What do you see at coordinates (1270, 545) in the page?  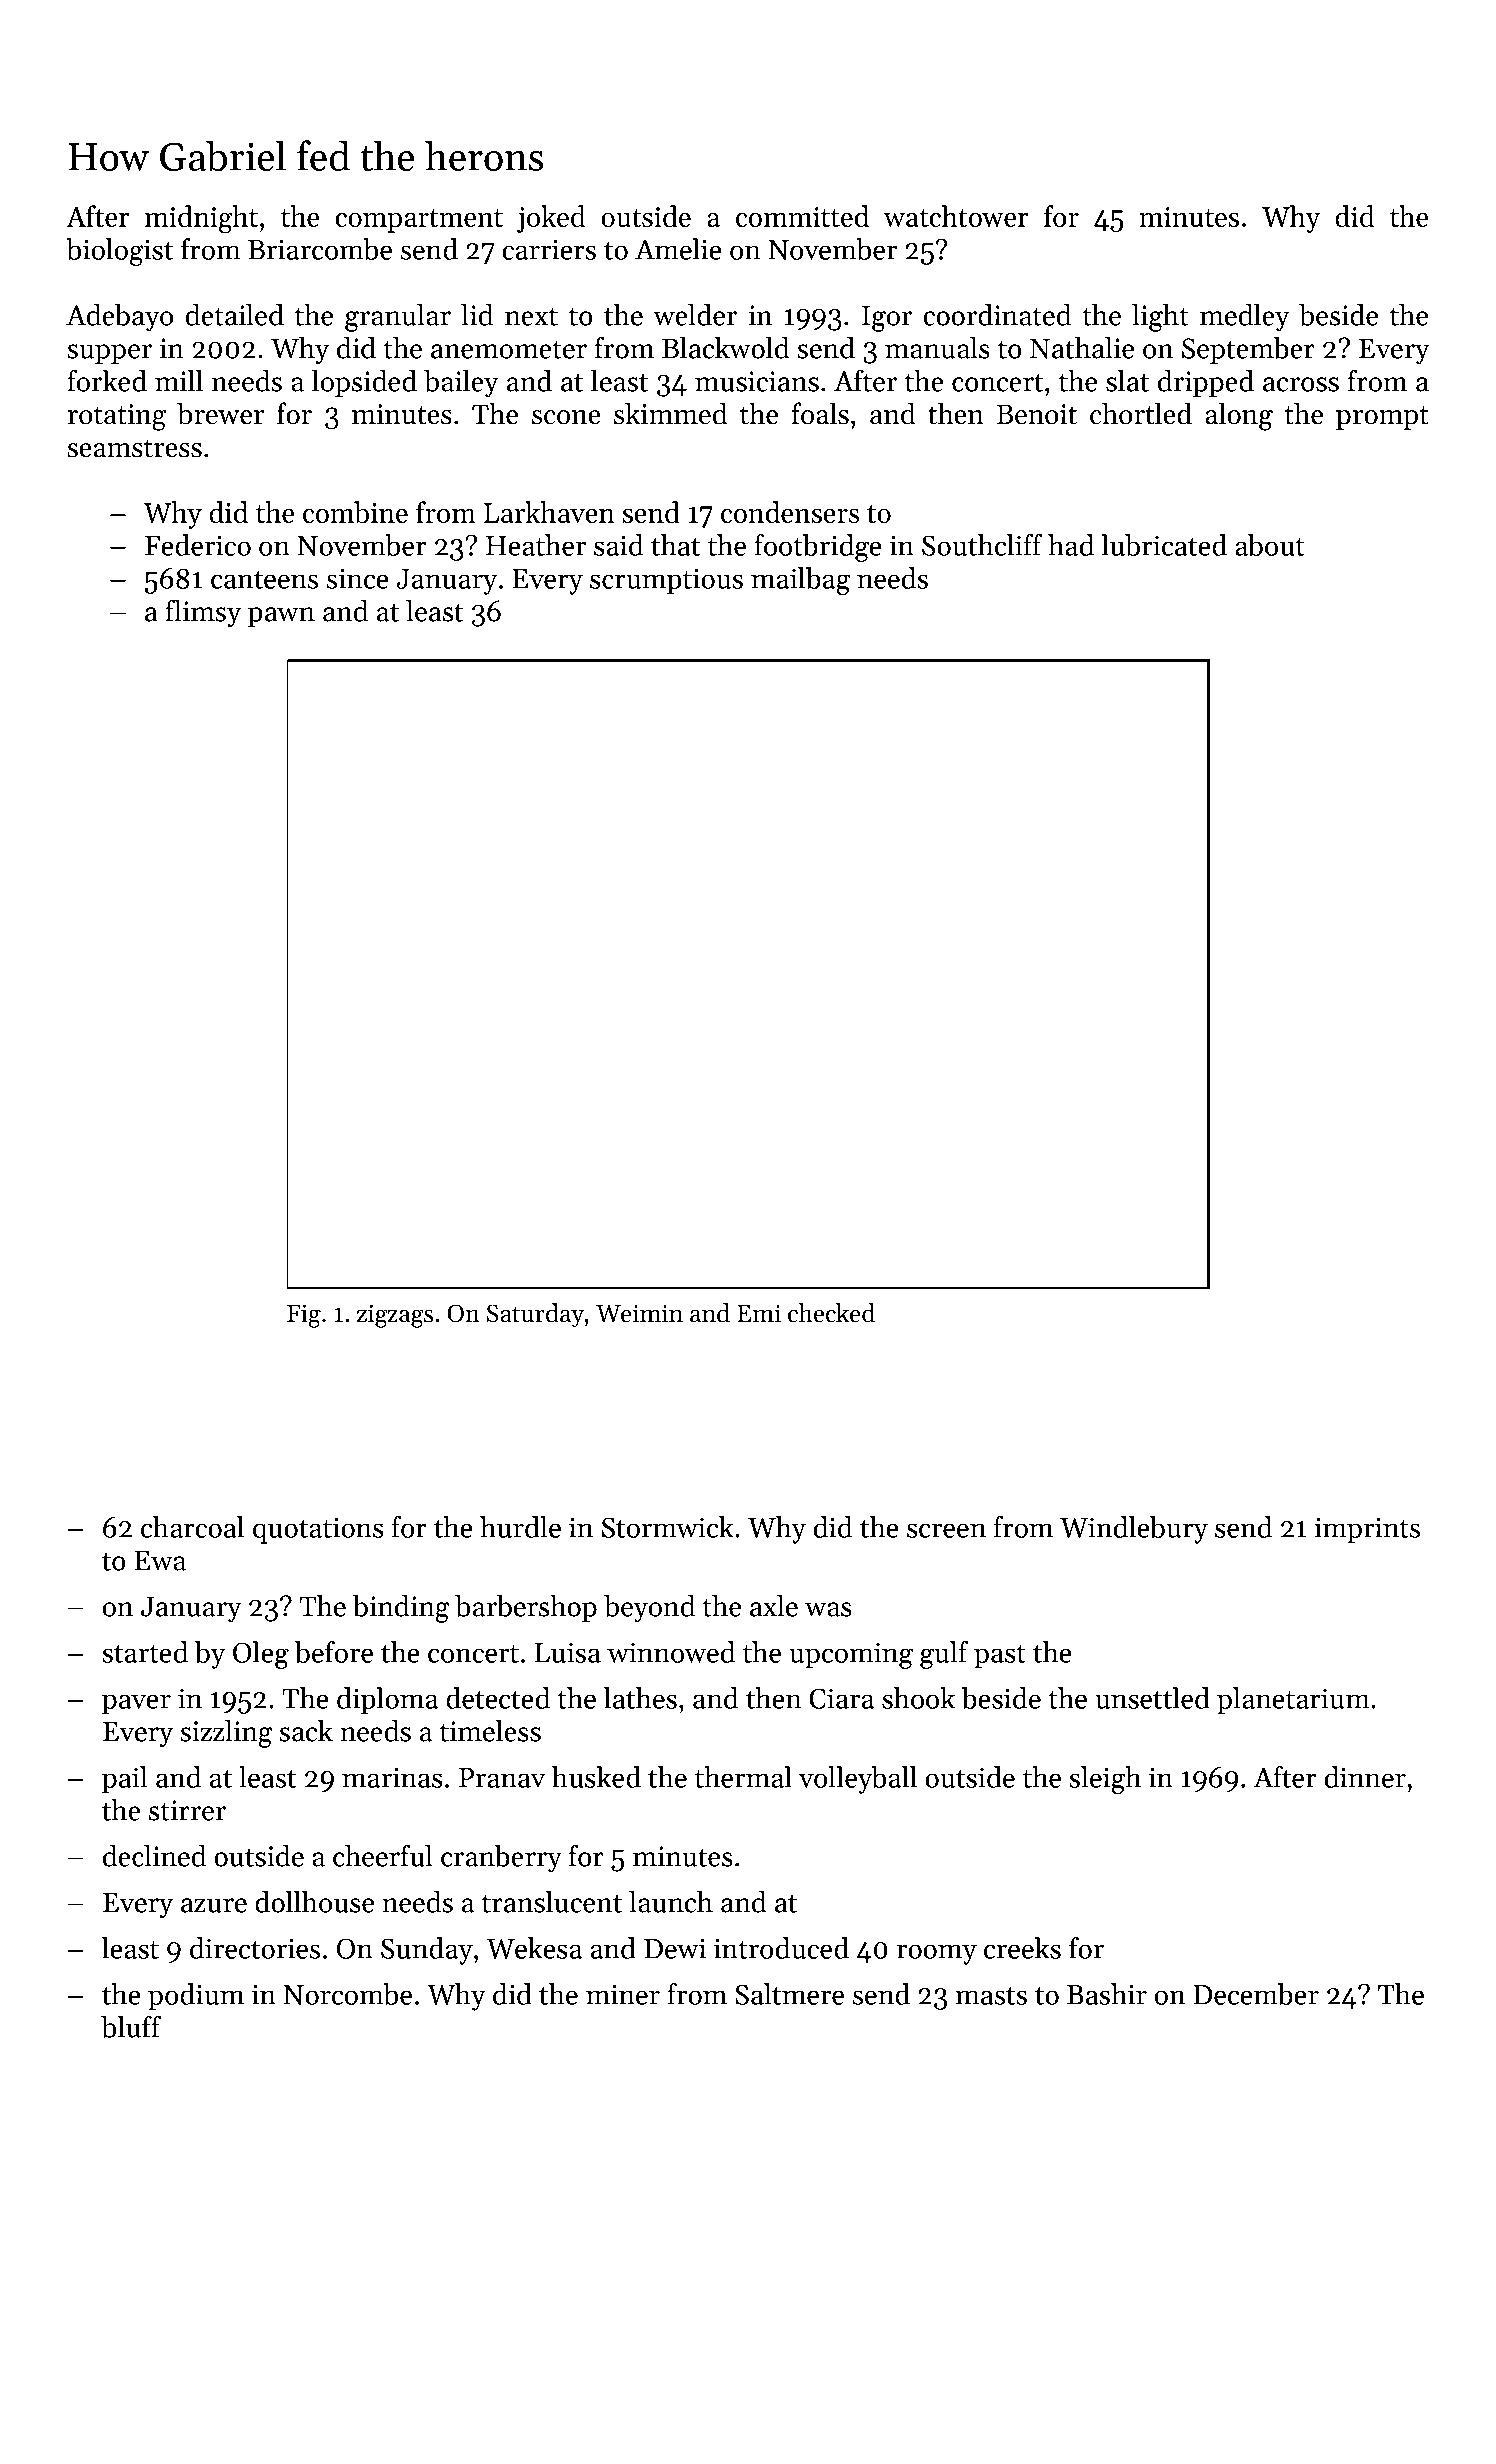 I see `about` at bounding box center [1270, 545].
